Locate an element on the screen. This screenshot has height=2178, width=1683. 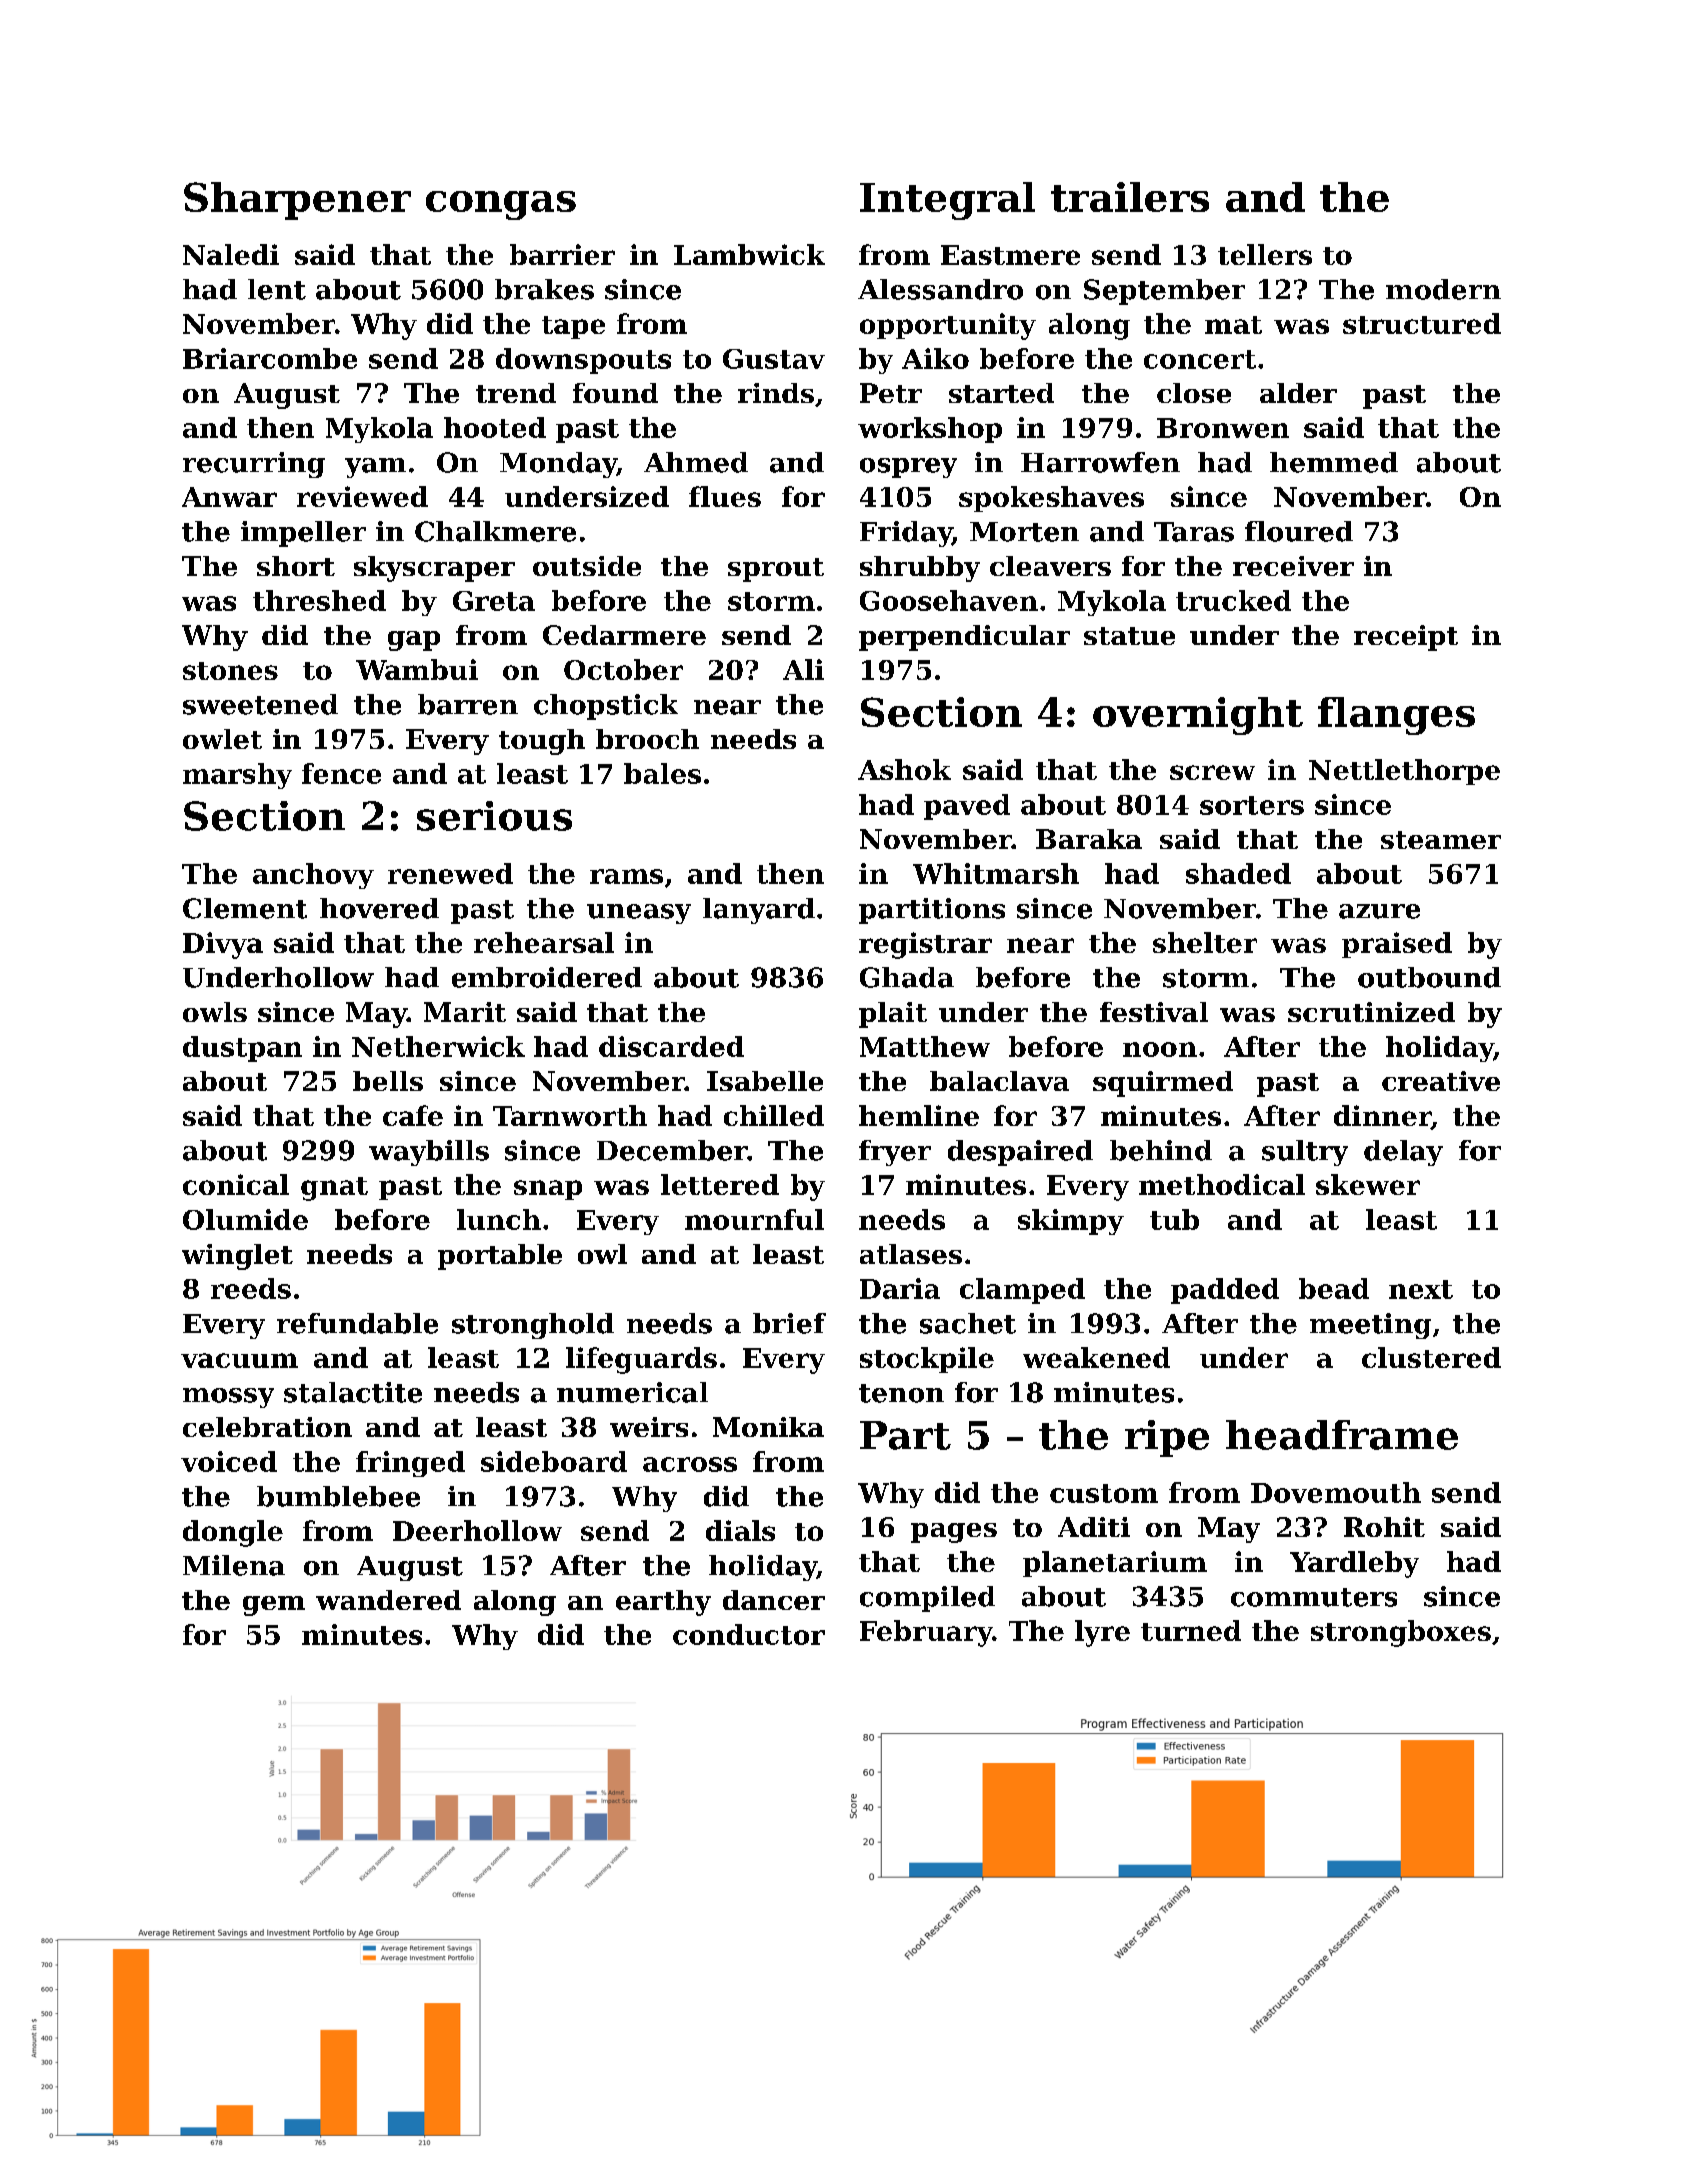
trailers is located at coordinates (1130, 197).
